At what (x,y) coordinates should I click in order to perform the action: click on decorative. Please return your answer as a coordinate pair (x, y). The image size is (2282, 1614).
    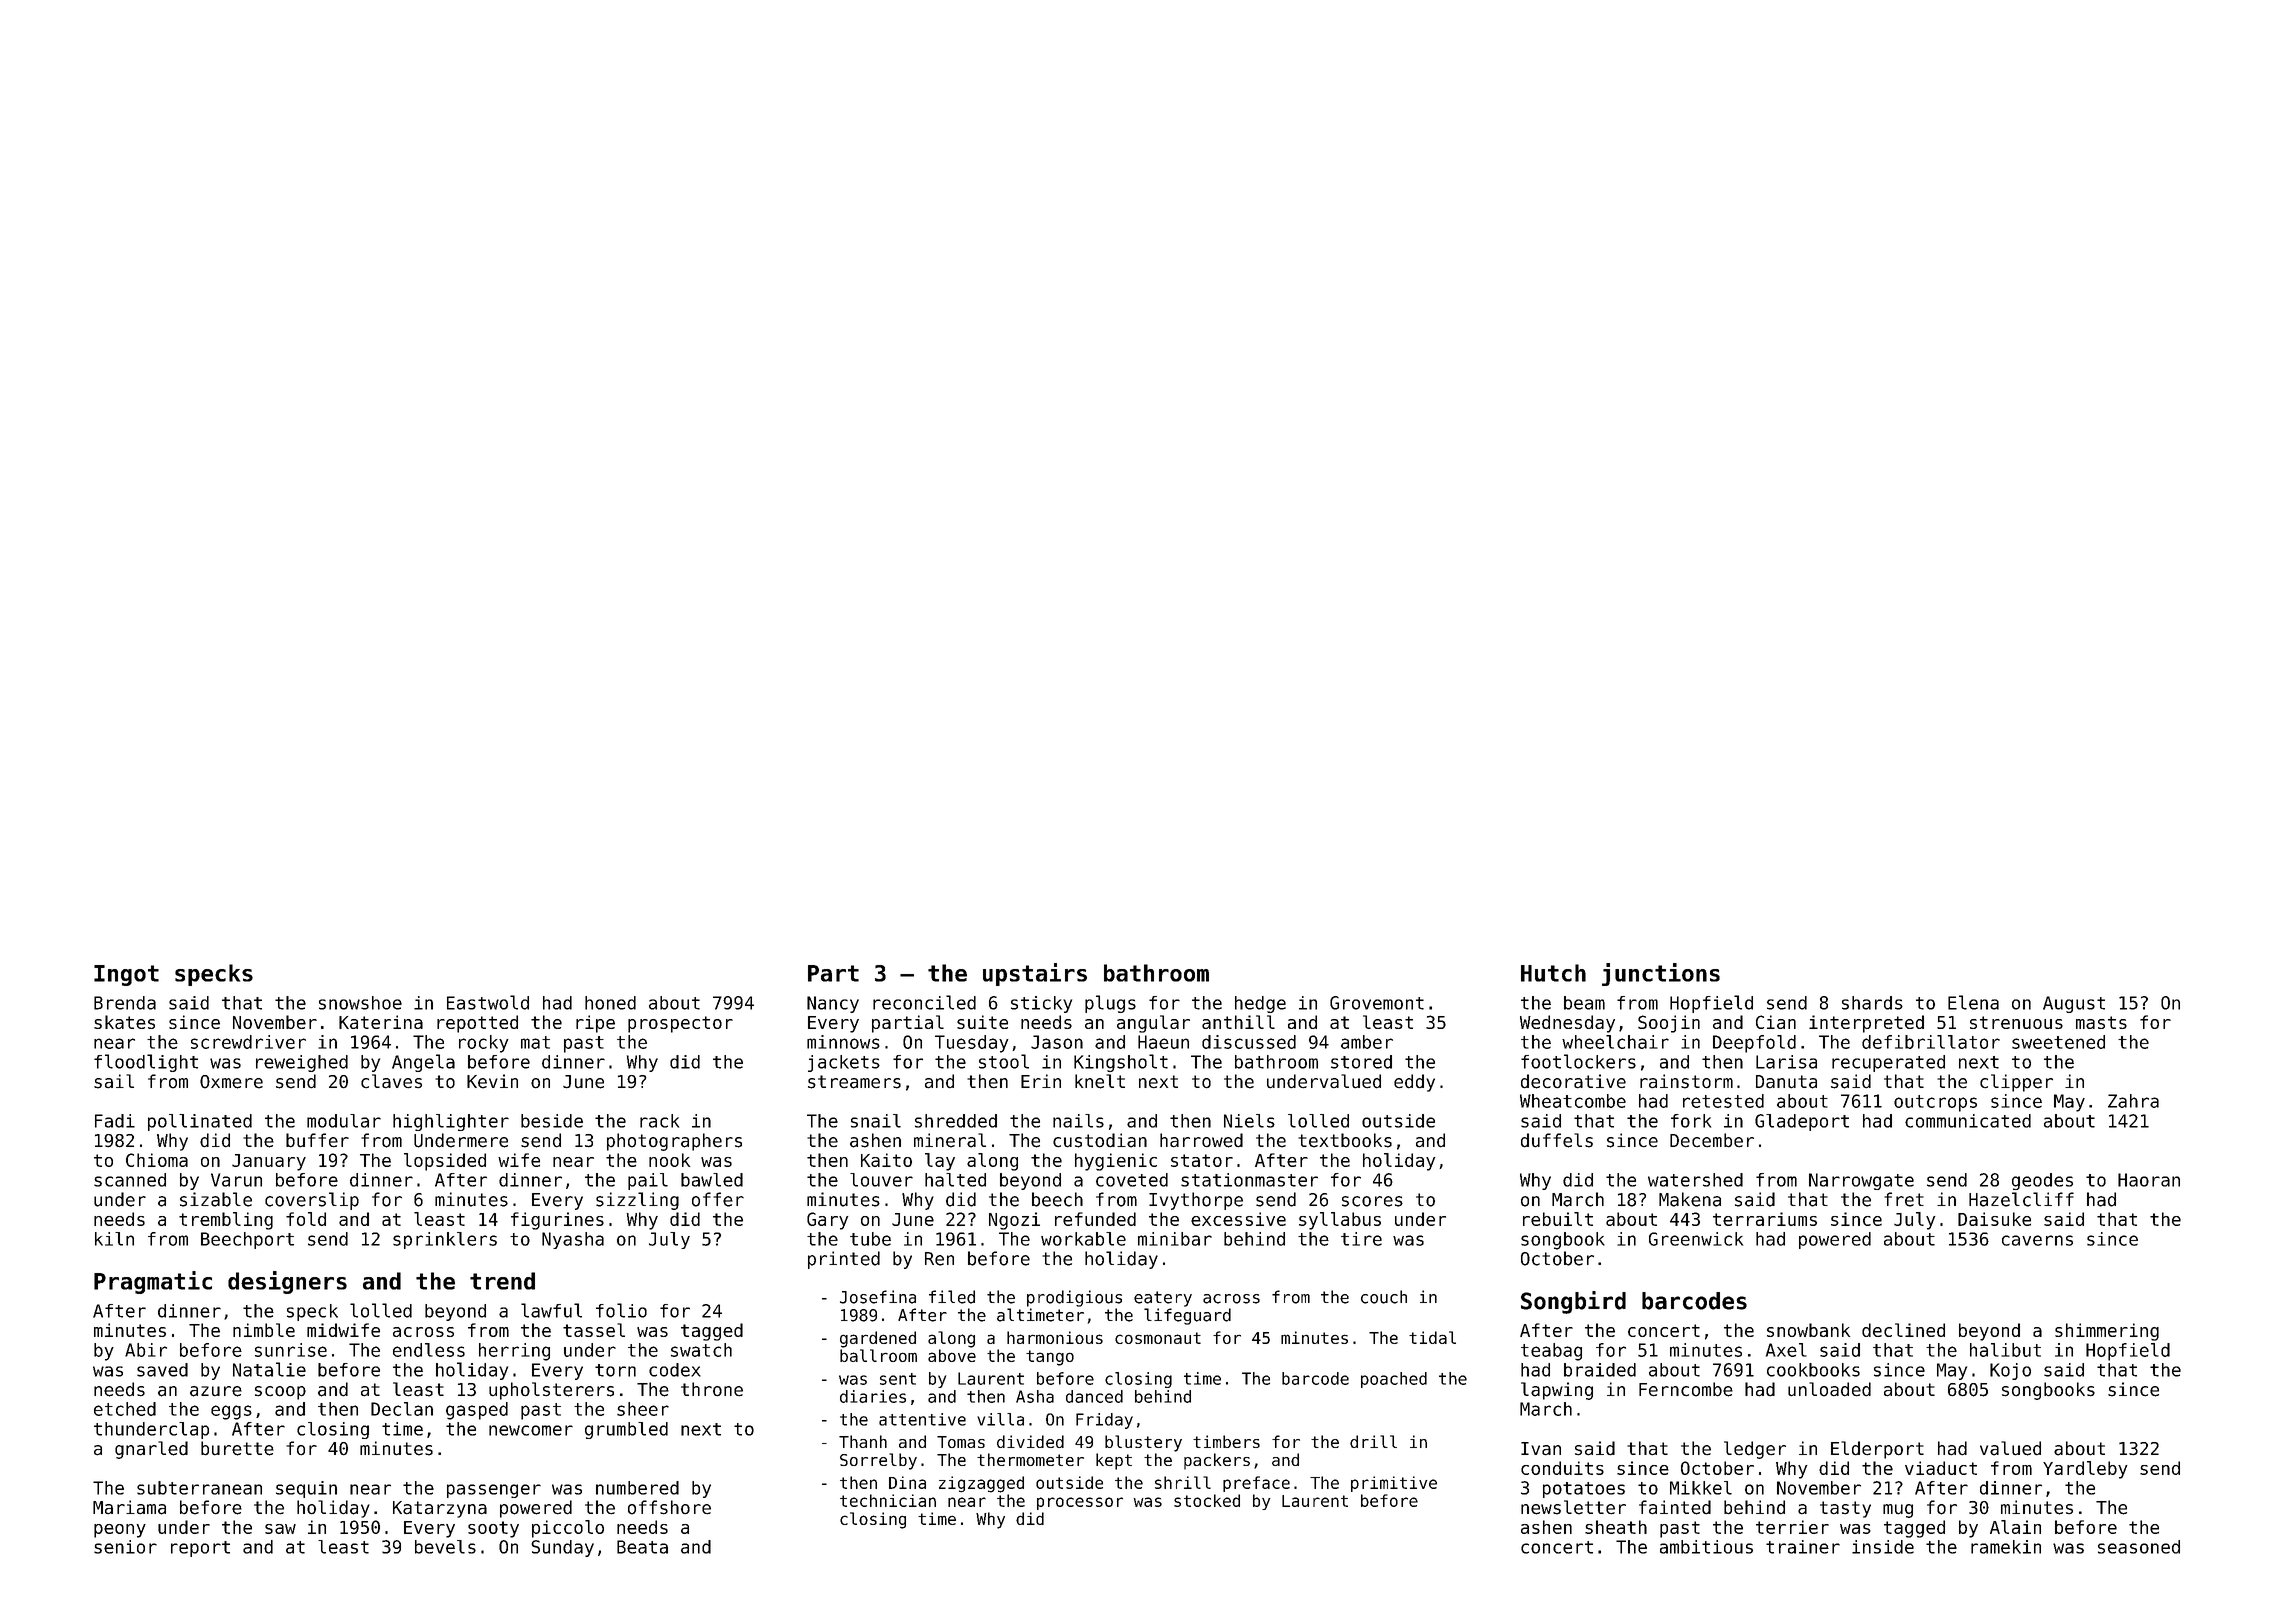
    Looking at the image, I should click on (1573, 1081).
